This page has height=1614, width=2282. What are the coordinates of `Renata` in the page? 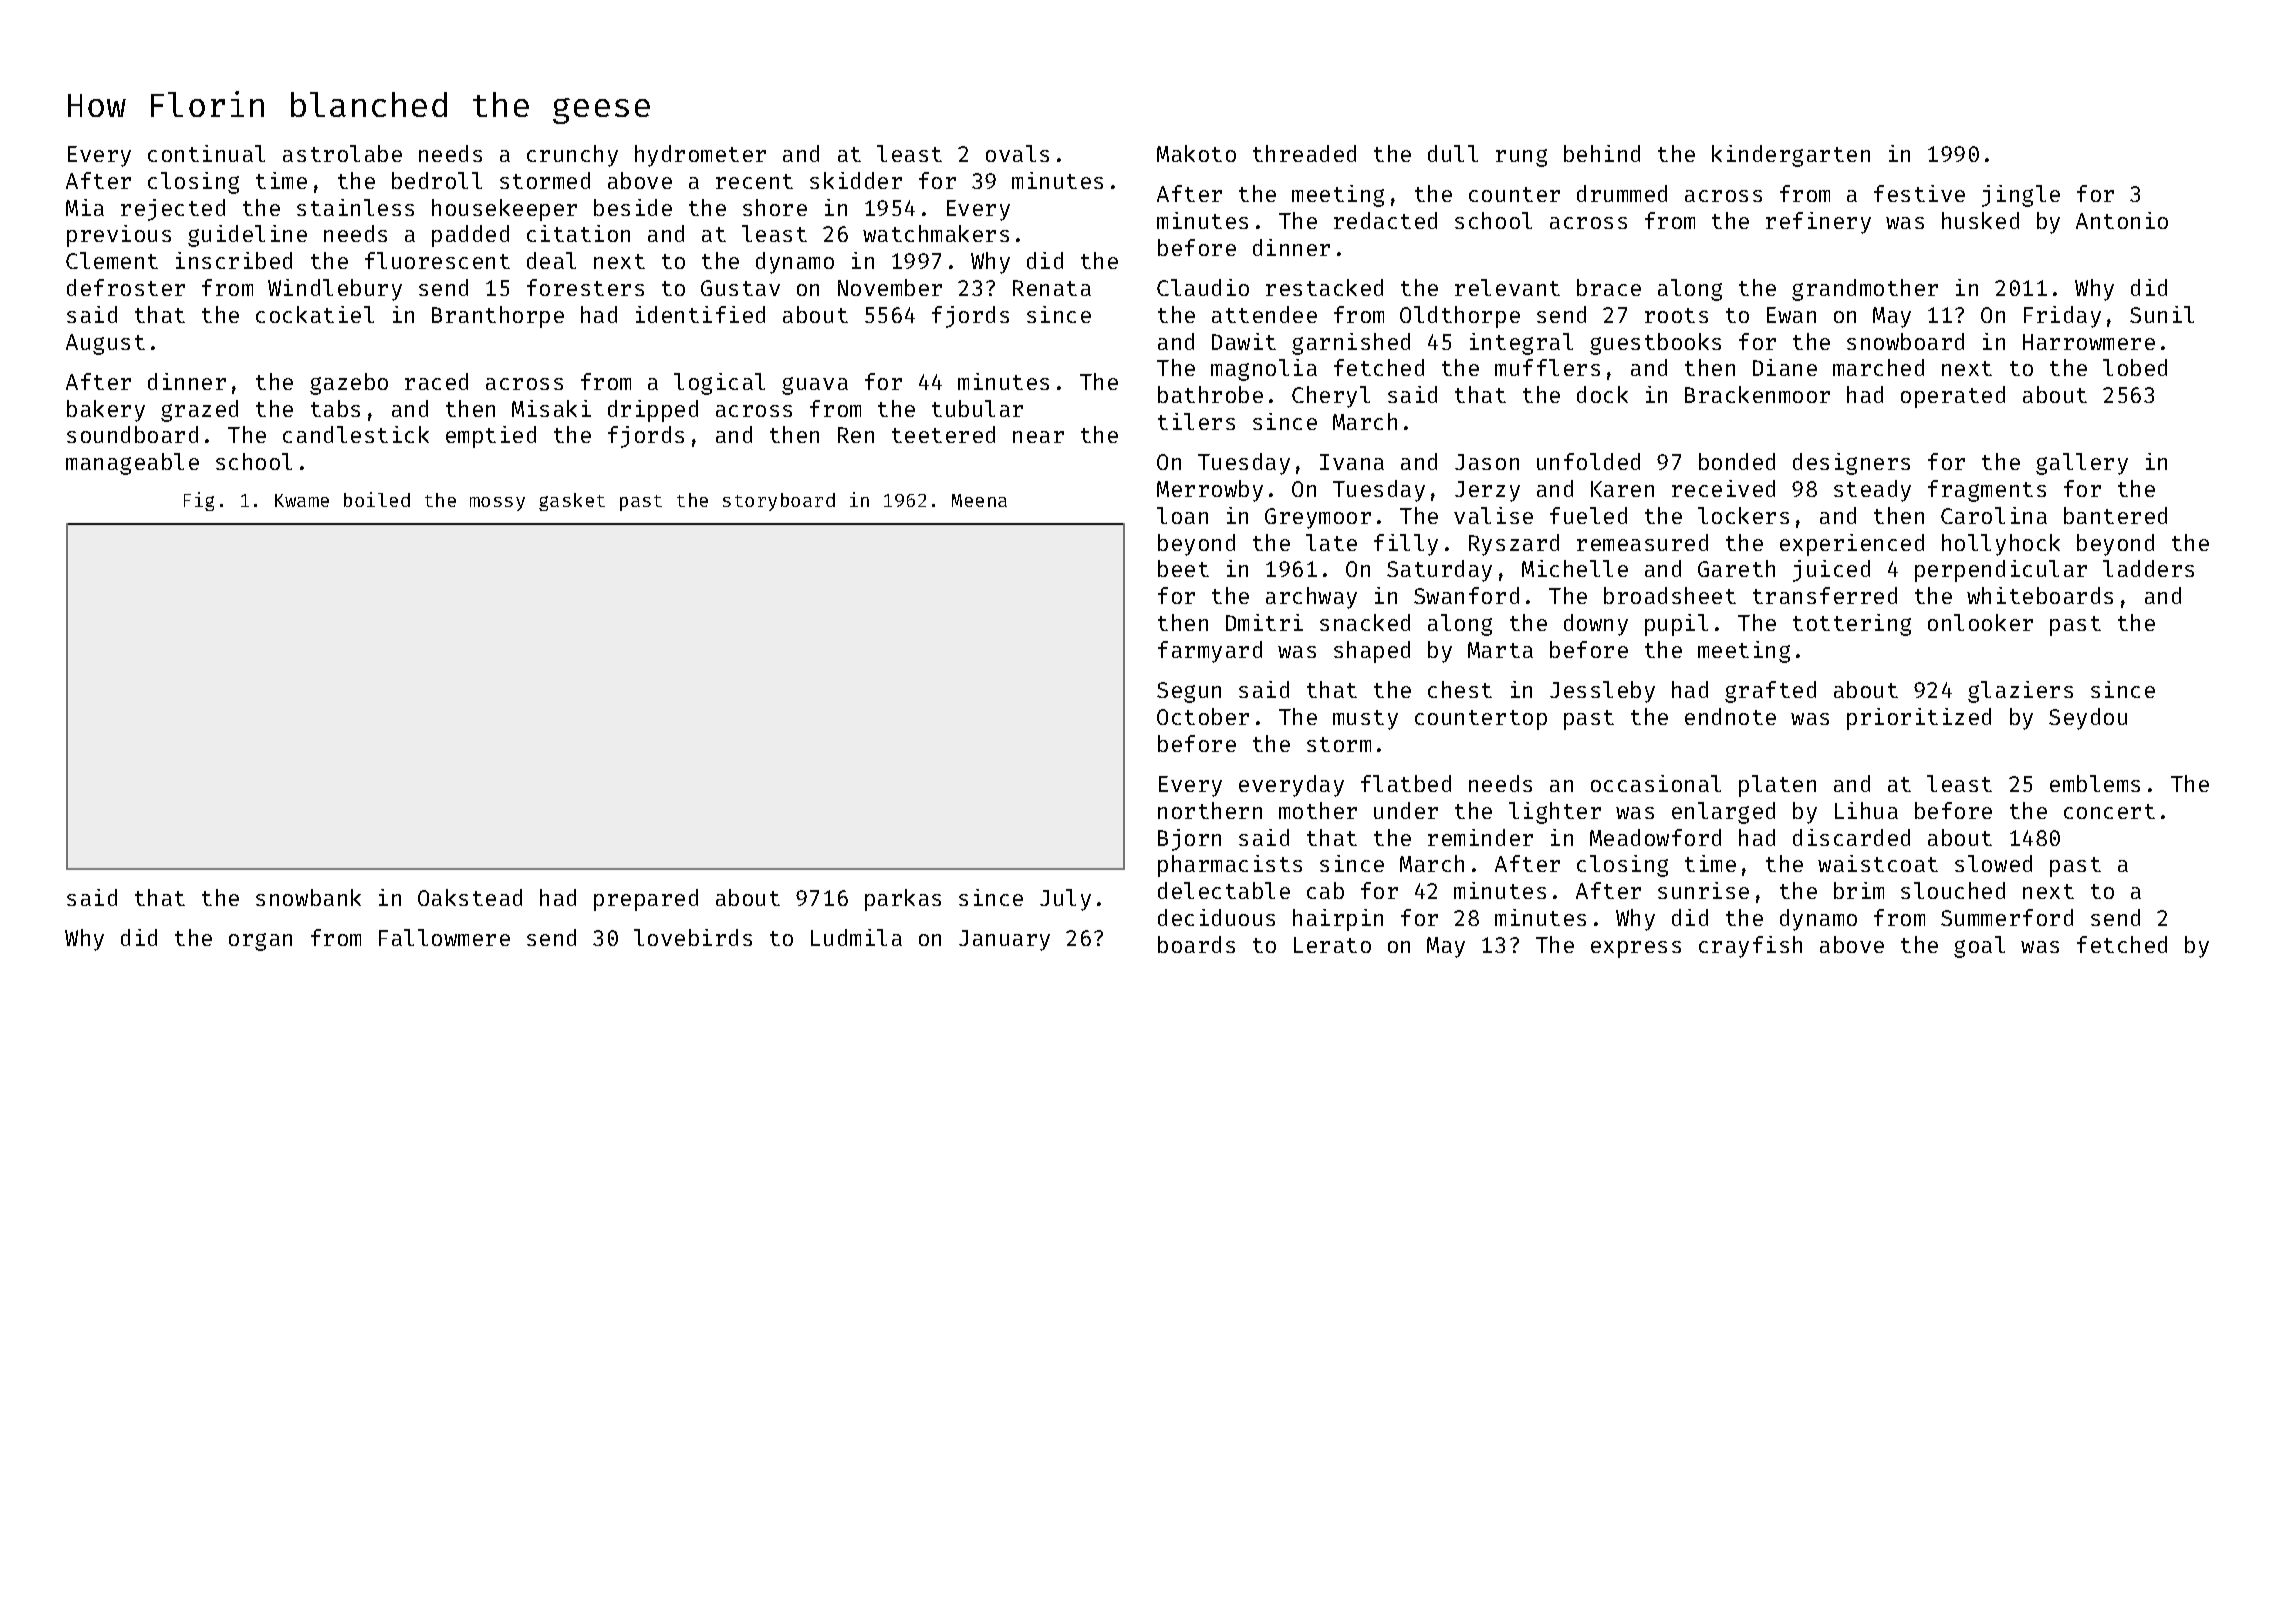 It's located at (1052, 288).
